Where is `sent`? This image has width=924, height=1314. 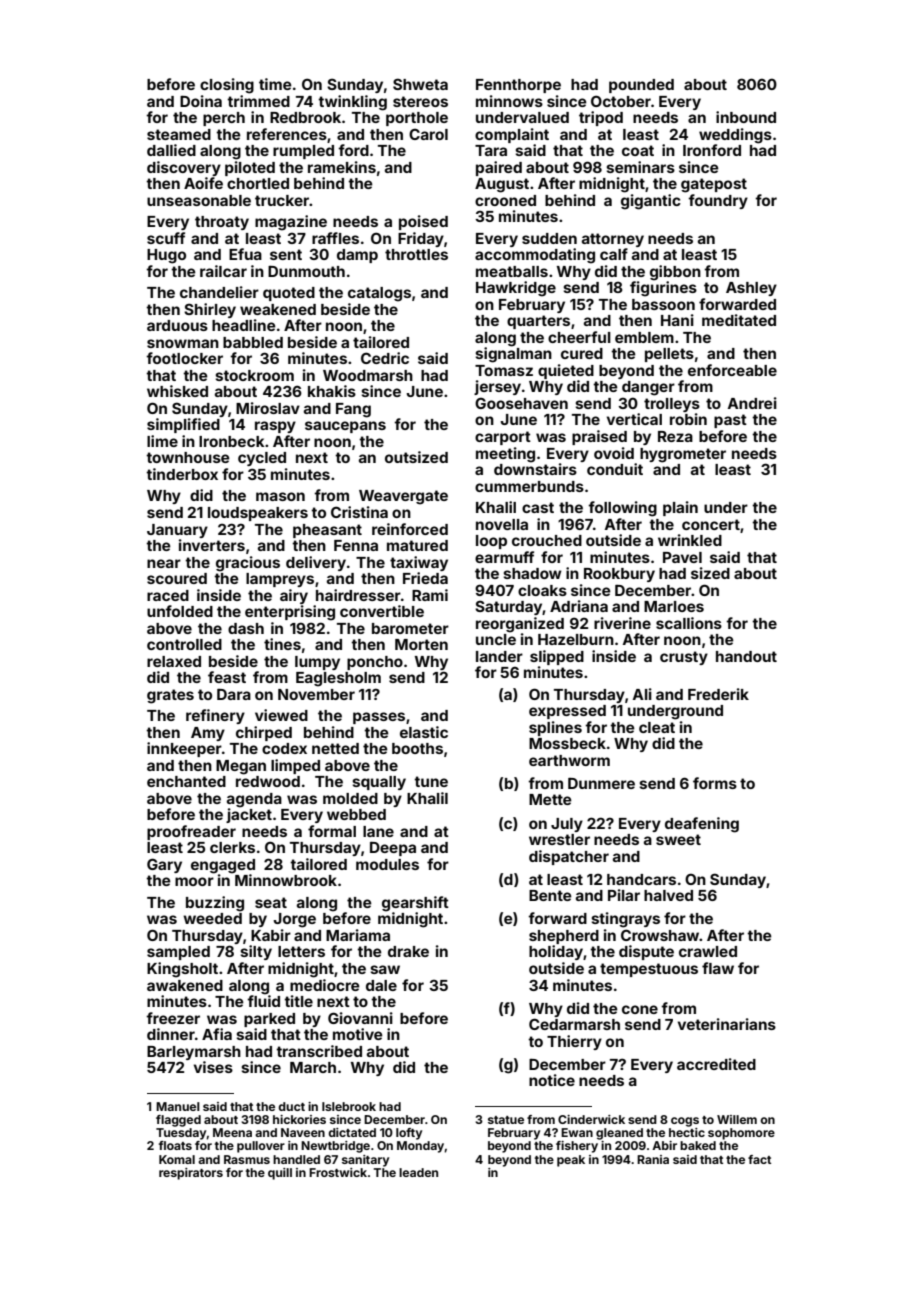 sent is located at coordinates (286, 254).
